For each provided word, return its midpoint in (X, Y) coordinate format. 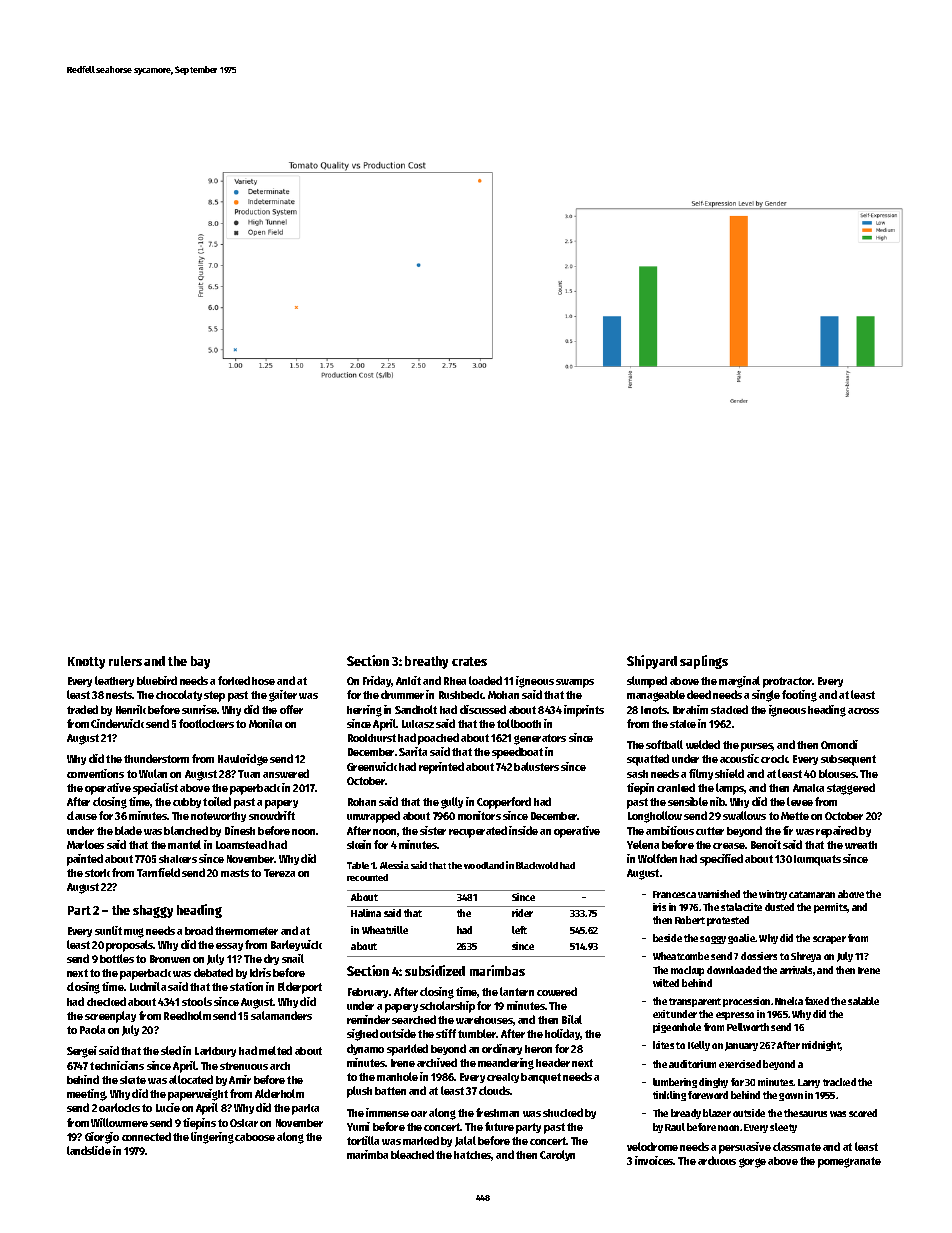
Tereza (279, 873)
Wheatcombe (681, 956)
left (519, 930)
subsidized (435, 970)
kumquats (817, 860)
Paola (92, 1029)
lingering (212, 1138)
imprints (584, 711)
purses (757, 747)
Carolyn (557, 1155)
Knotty (86, 663)
